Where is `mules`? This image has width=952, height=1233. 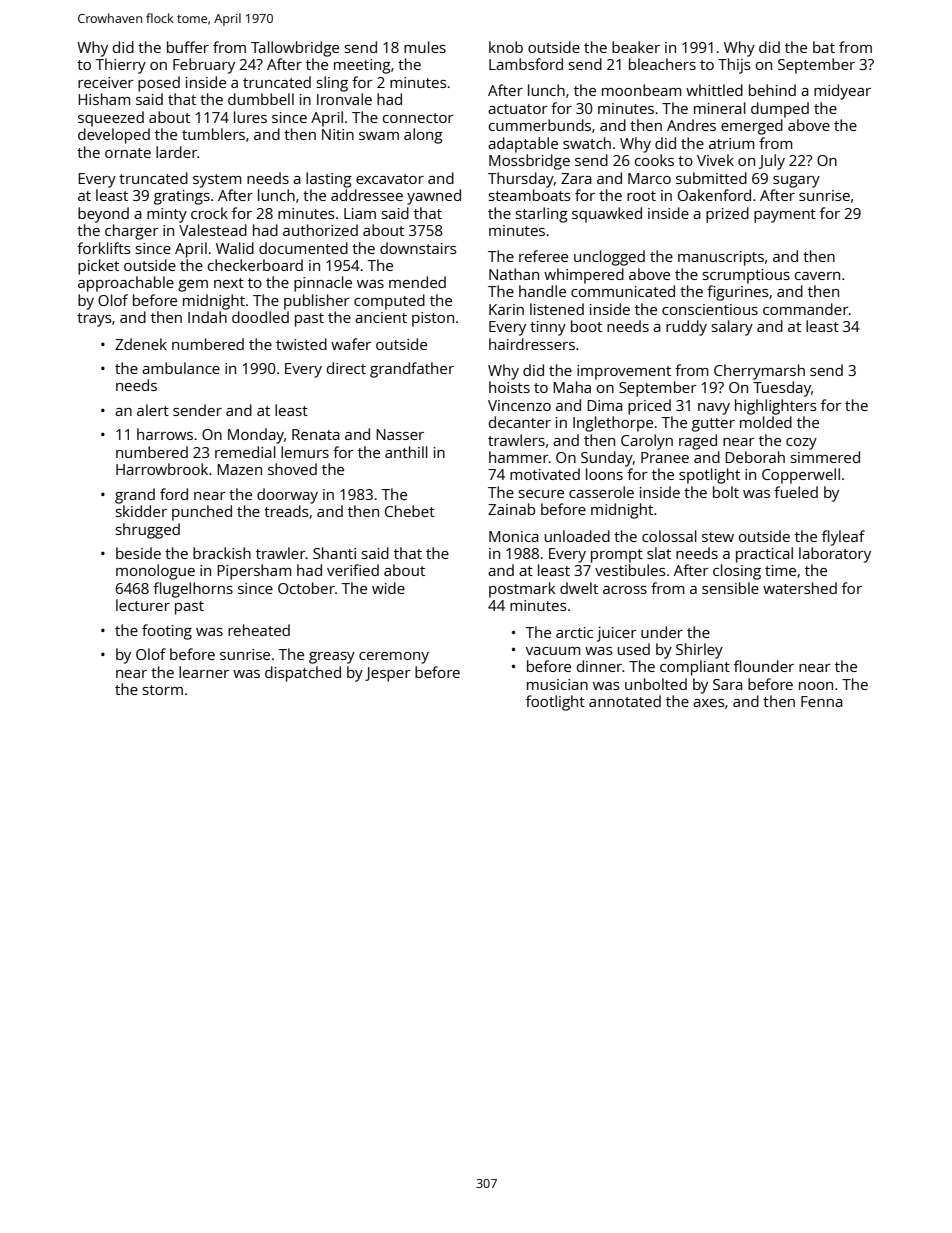 mules is located at coordinates (425, 47).
